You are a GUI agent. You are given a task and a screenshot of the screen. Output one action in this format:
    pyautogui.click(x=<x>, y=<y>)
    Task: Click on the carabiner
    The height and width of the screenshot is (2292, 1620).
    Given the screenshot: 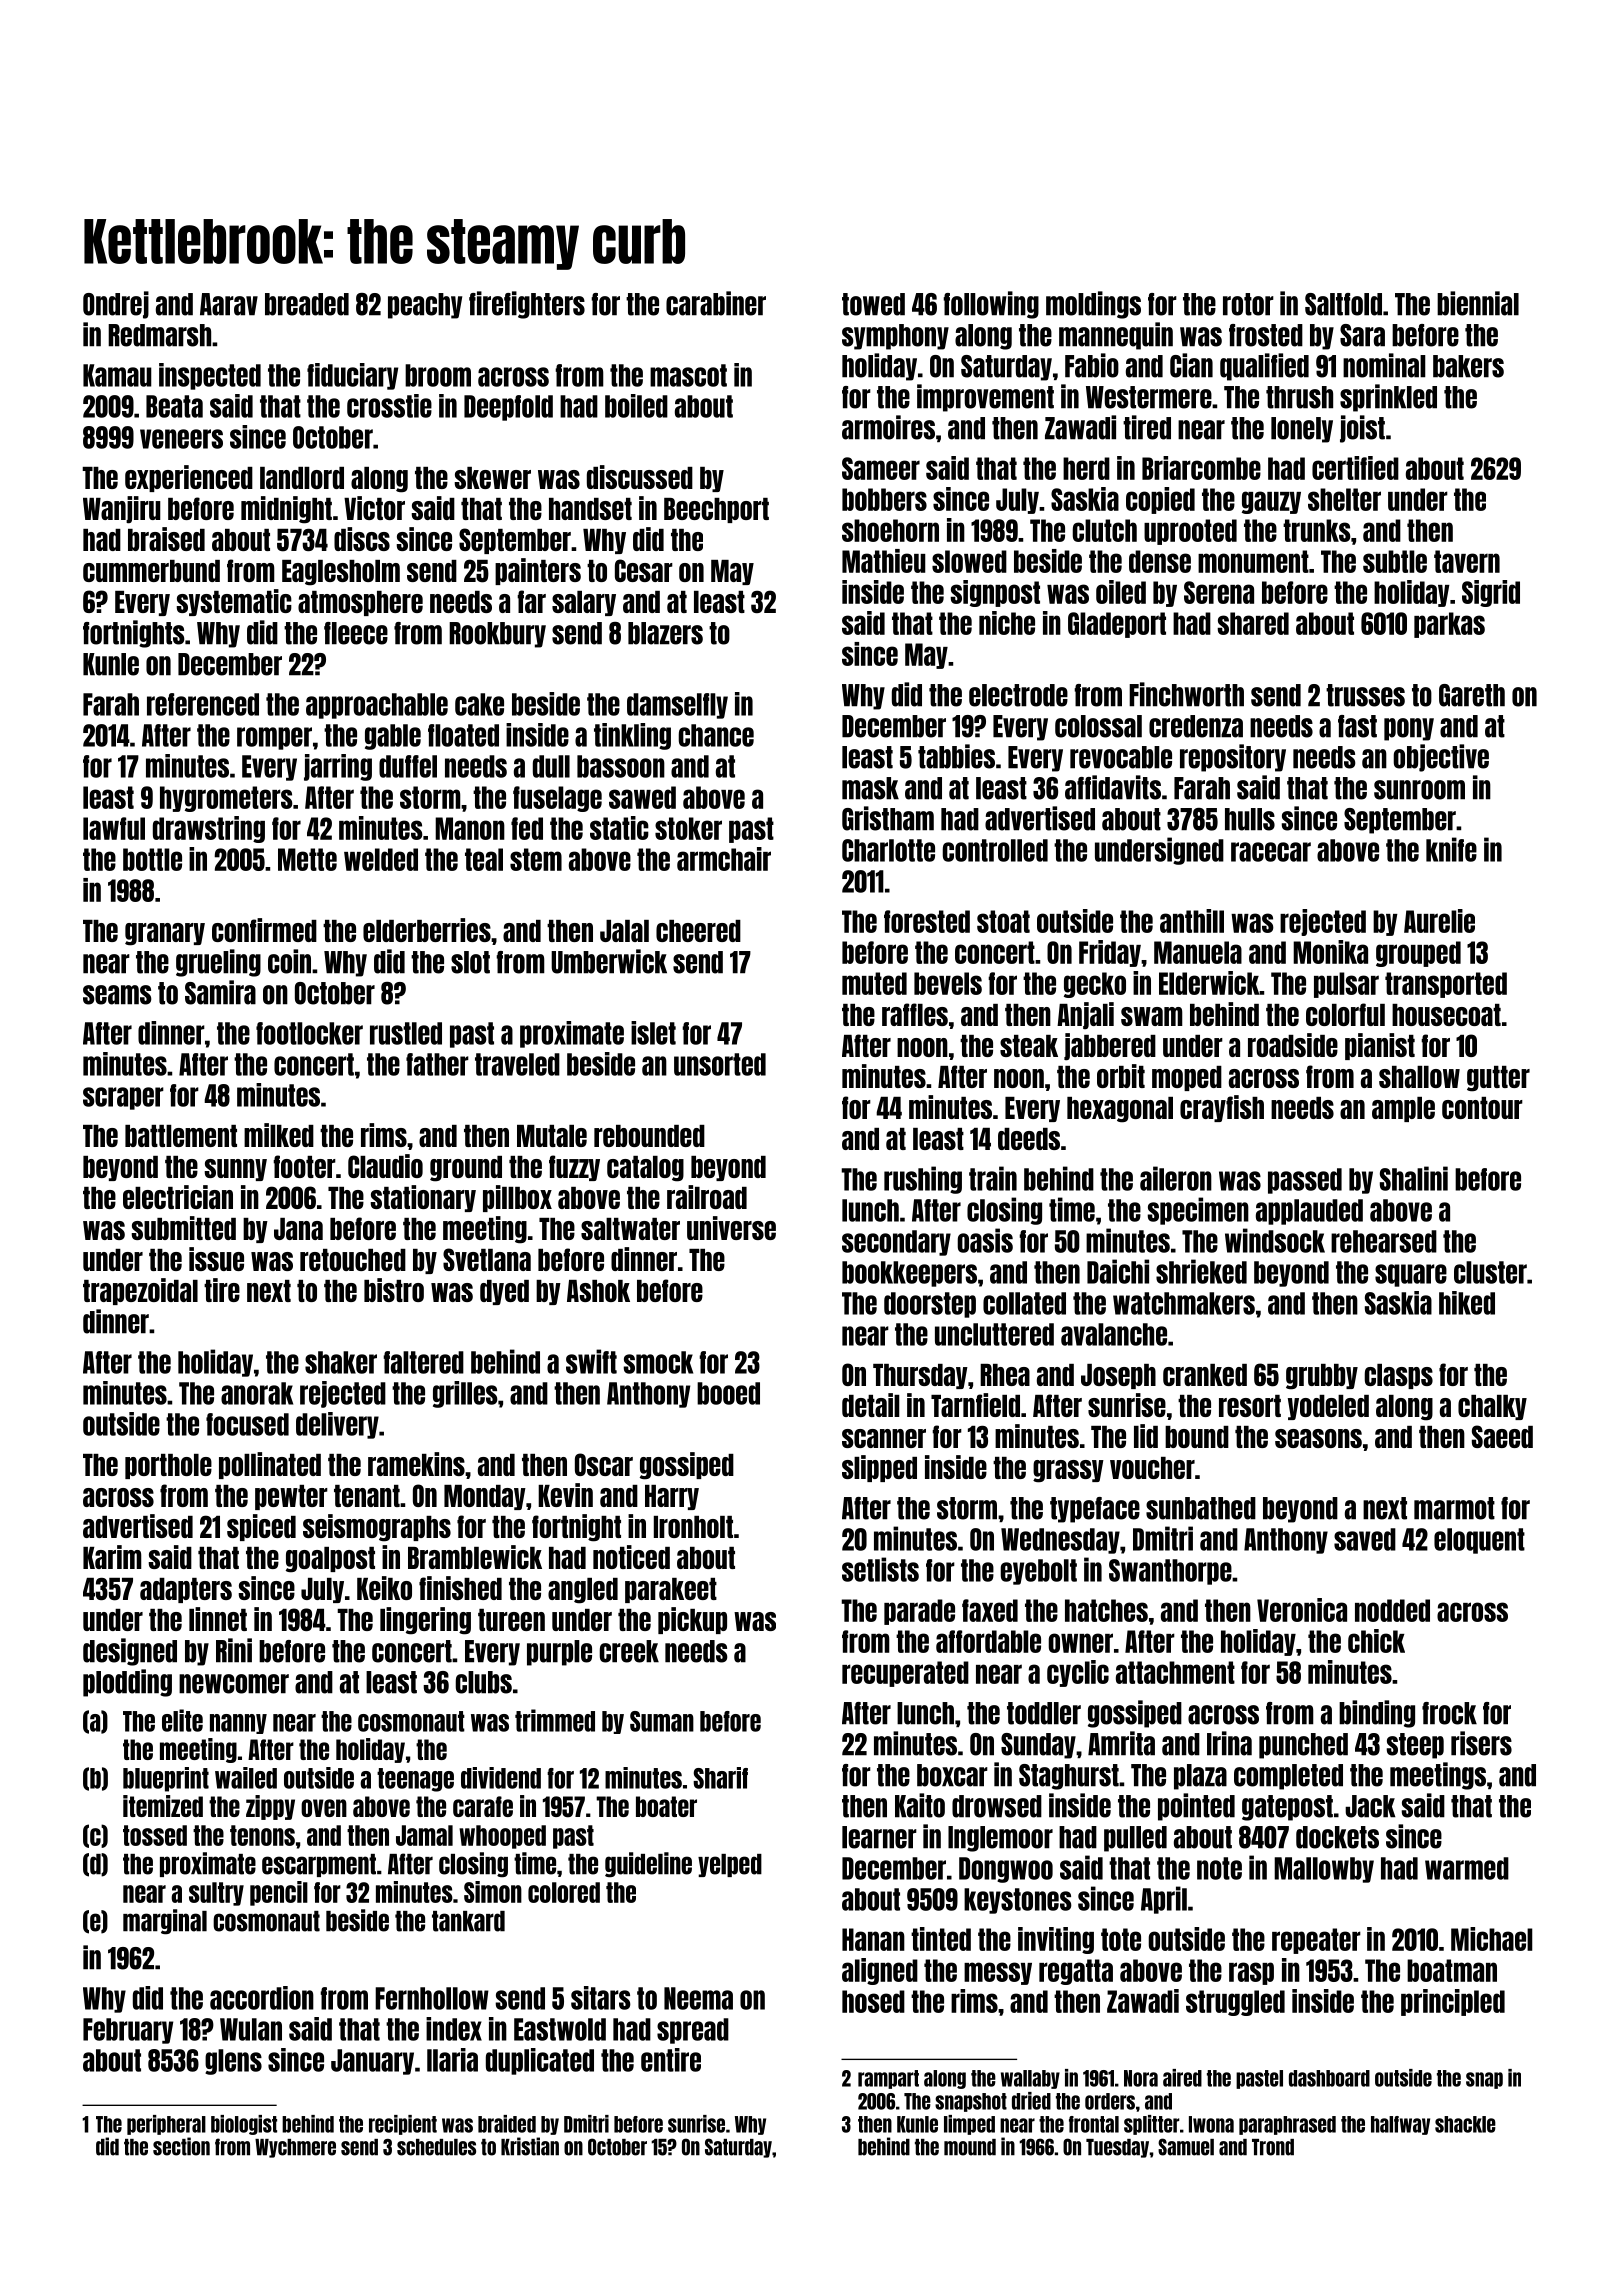 What is the action you would take?
    pyautogui.click(x=716, y=303)
